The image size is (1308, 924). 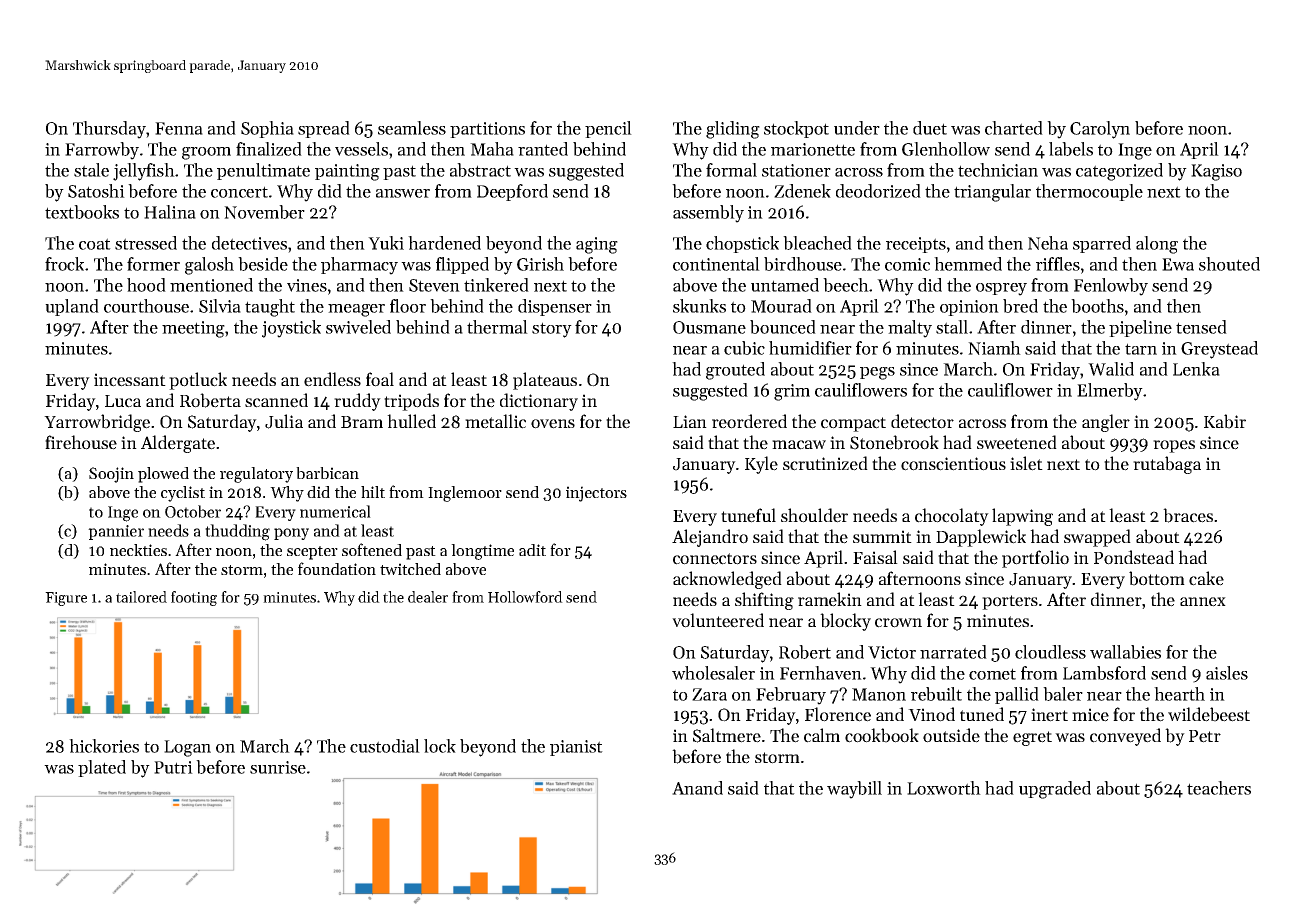 What do you see at coordinates (1026, 463) in the screenshot?
I see `islet` at bounding box center [1026, 463].
